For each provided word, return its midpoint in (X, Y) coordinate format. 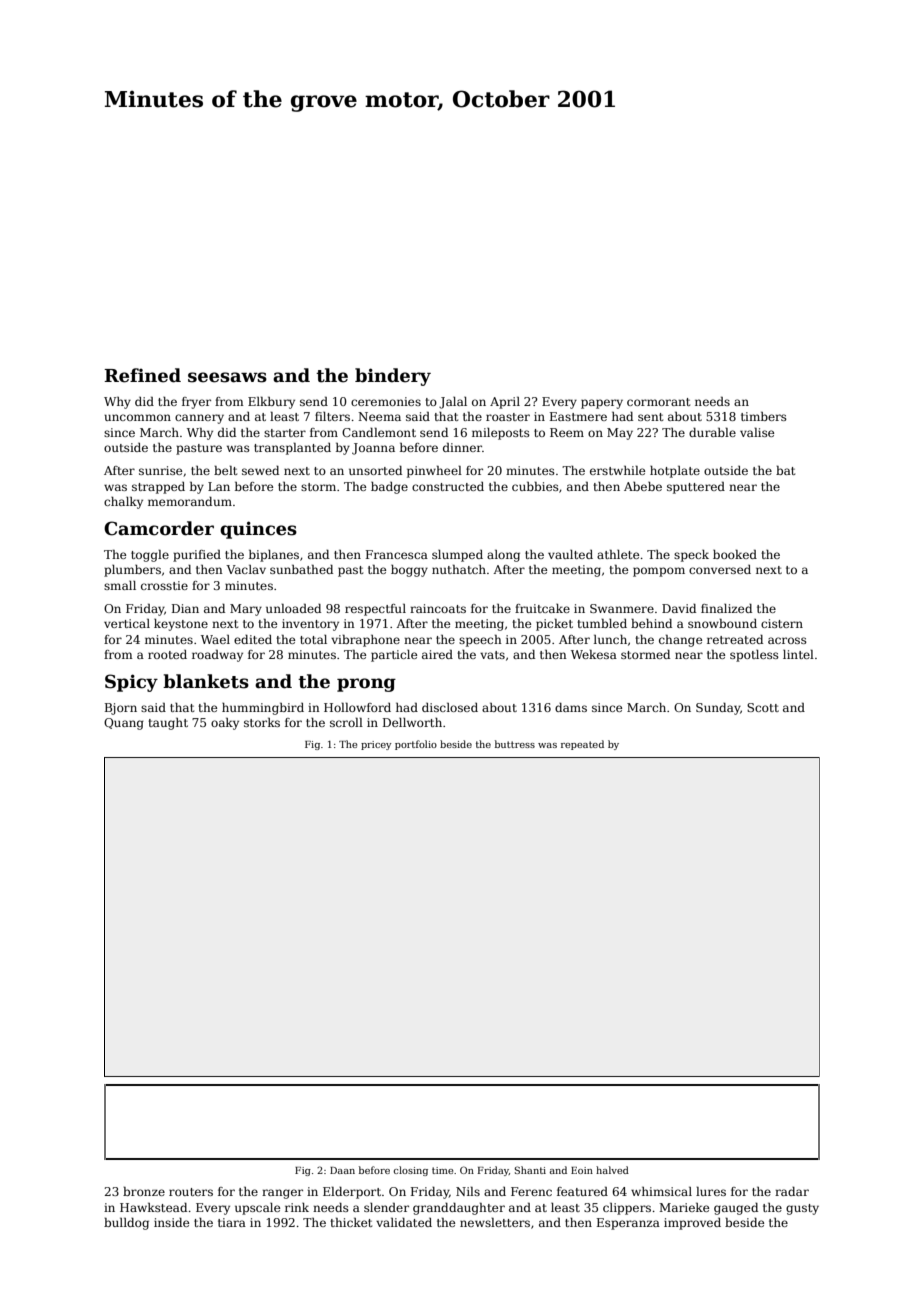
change (680, 641)
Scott (763, 707)
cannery (199, 419)
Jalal (453, 403)
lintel (798, 654)
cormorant (658, 402)
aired (437, 654)
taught (168, 724)
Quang (124, 724)
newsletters (495, 1222)
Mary (246, 610)
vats (492, 655)
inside (171, 1222)
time (442, 1170)
